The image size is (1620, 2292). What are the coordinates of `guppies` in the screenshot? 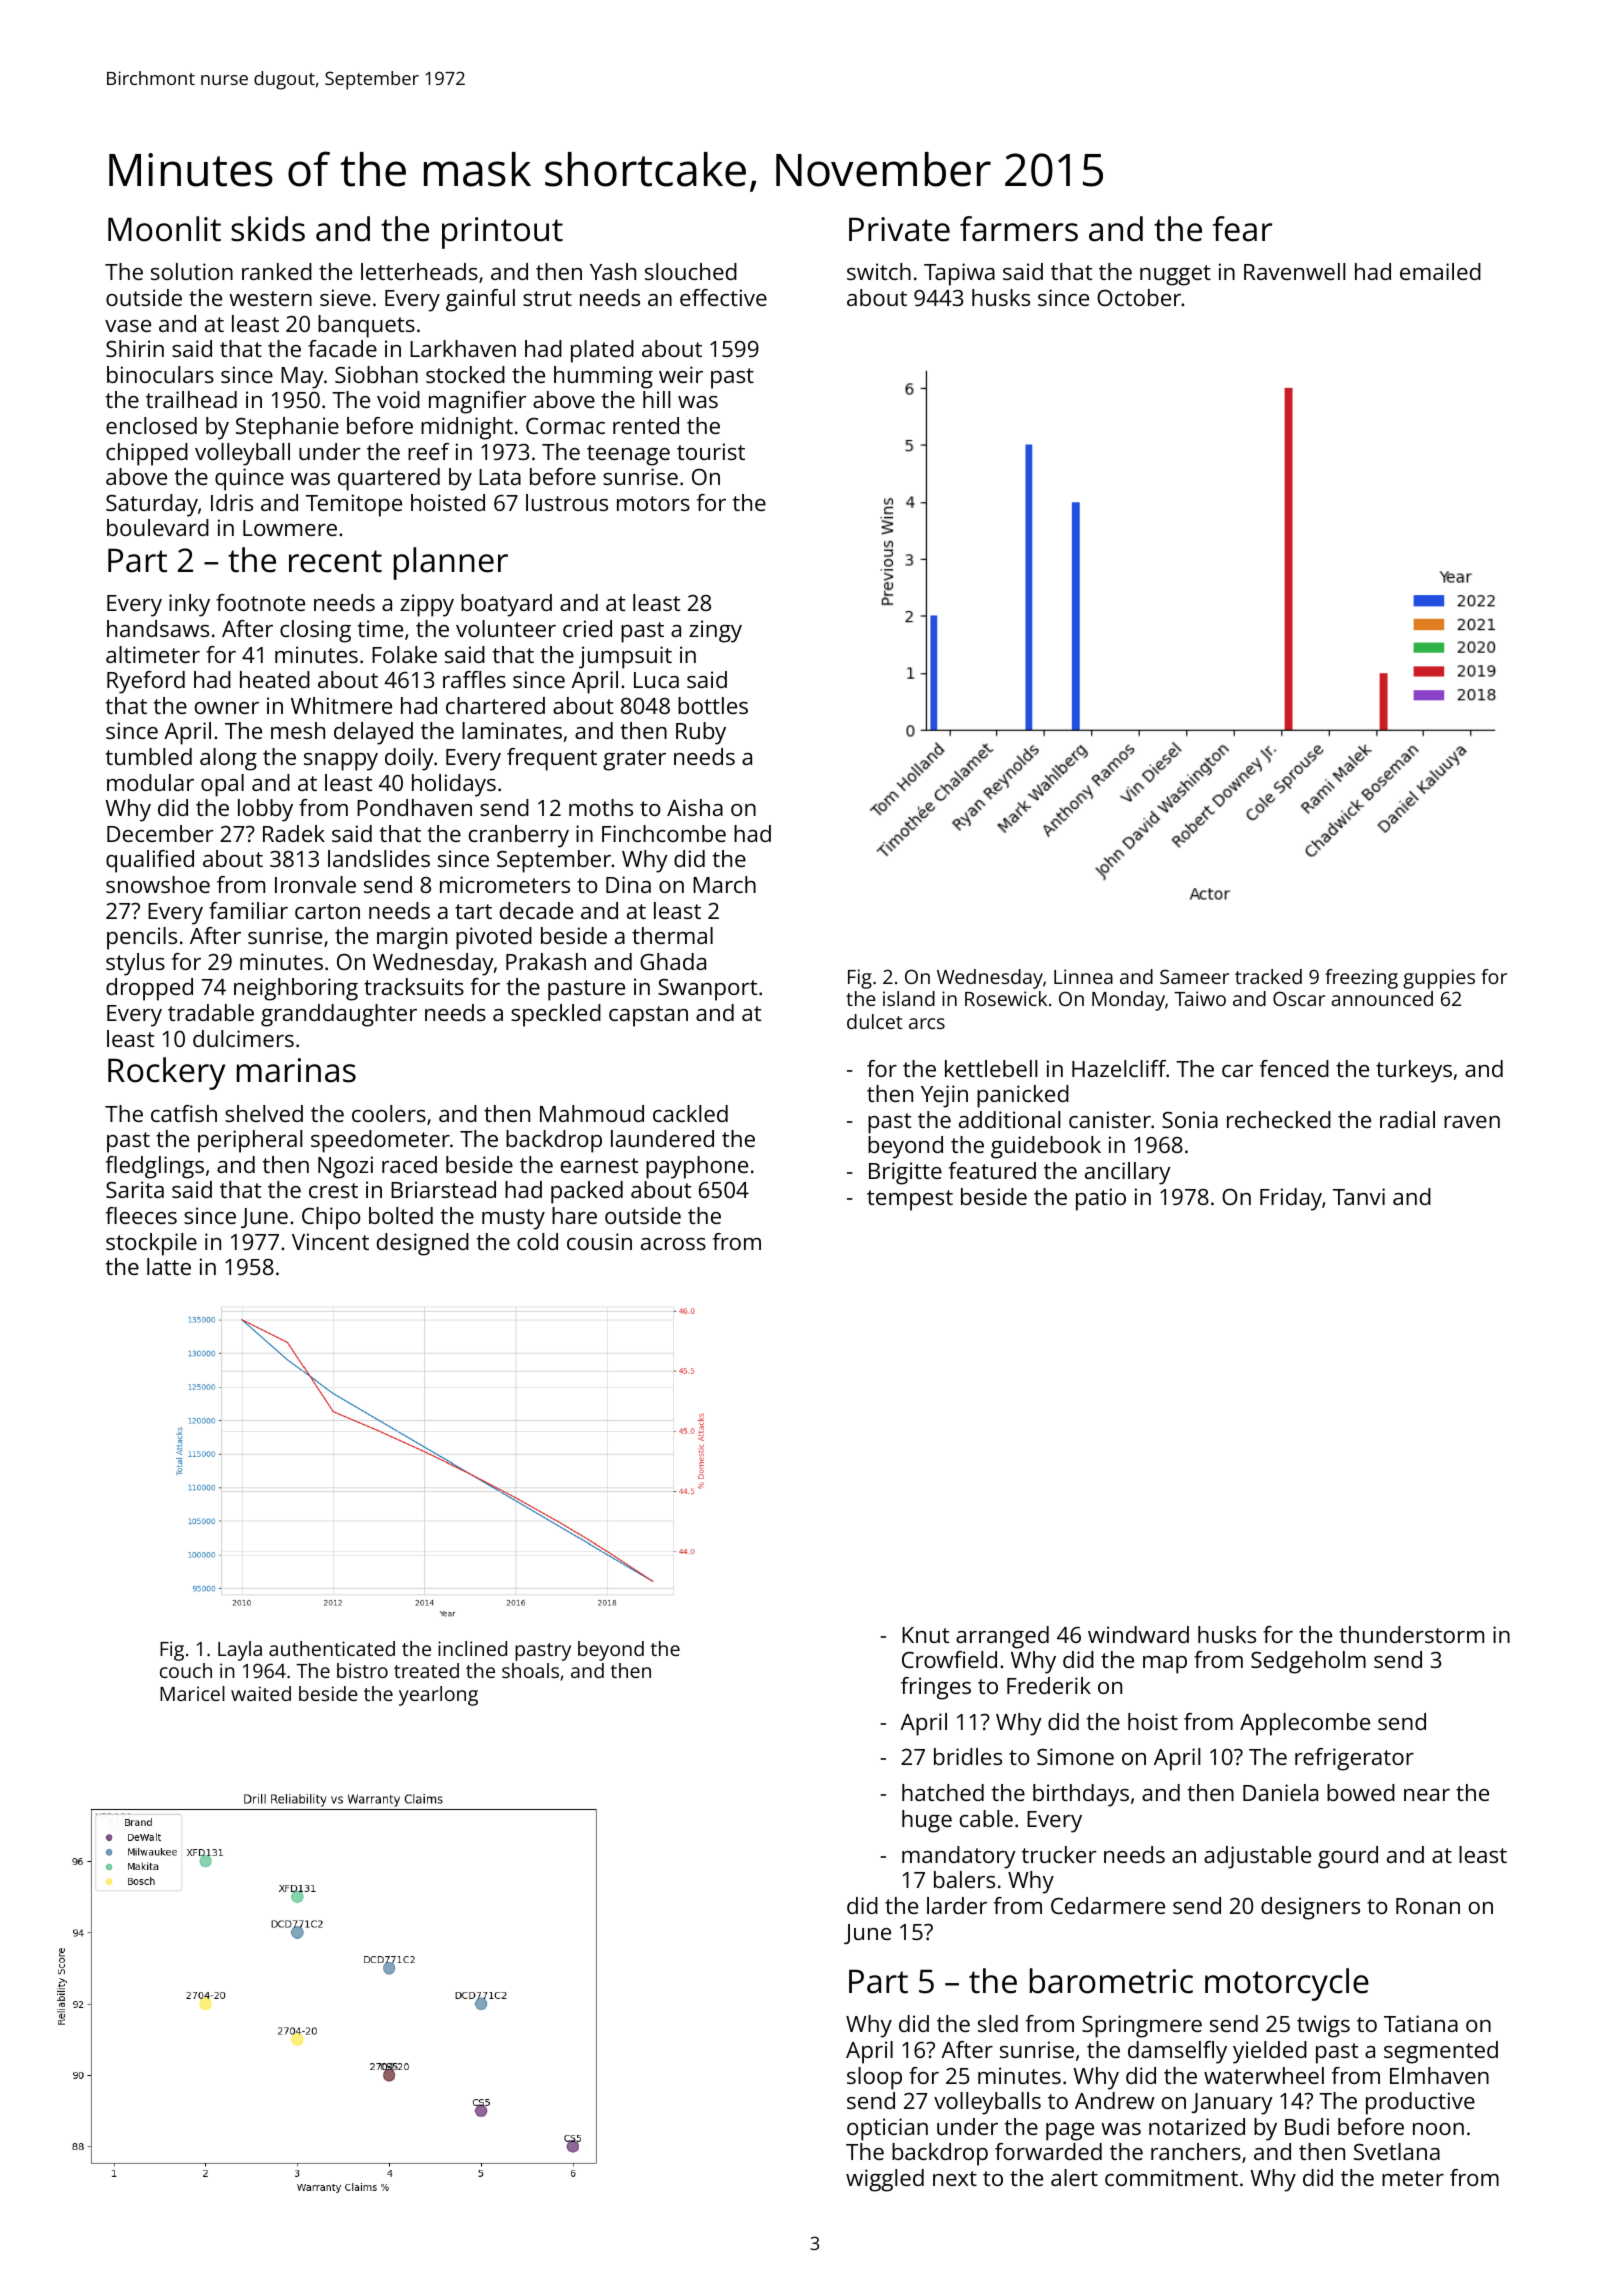 It's located at (1439, 979).
